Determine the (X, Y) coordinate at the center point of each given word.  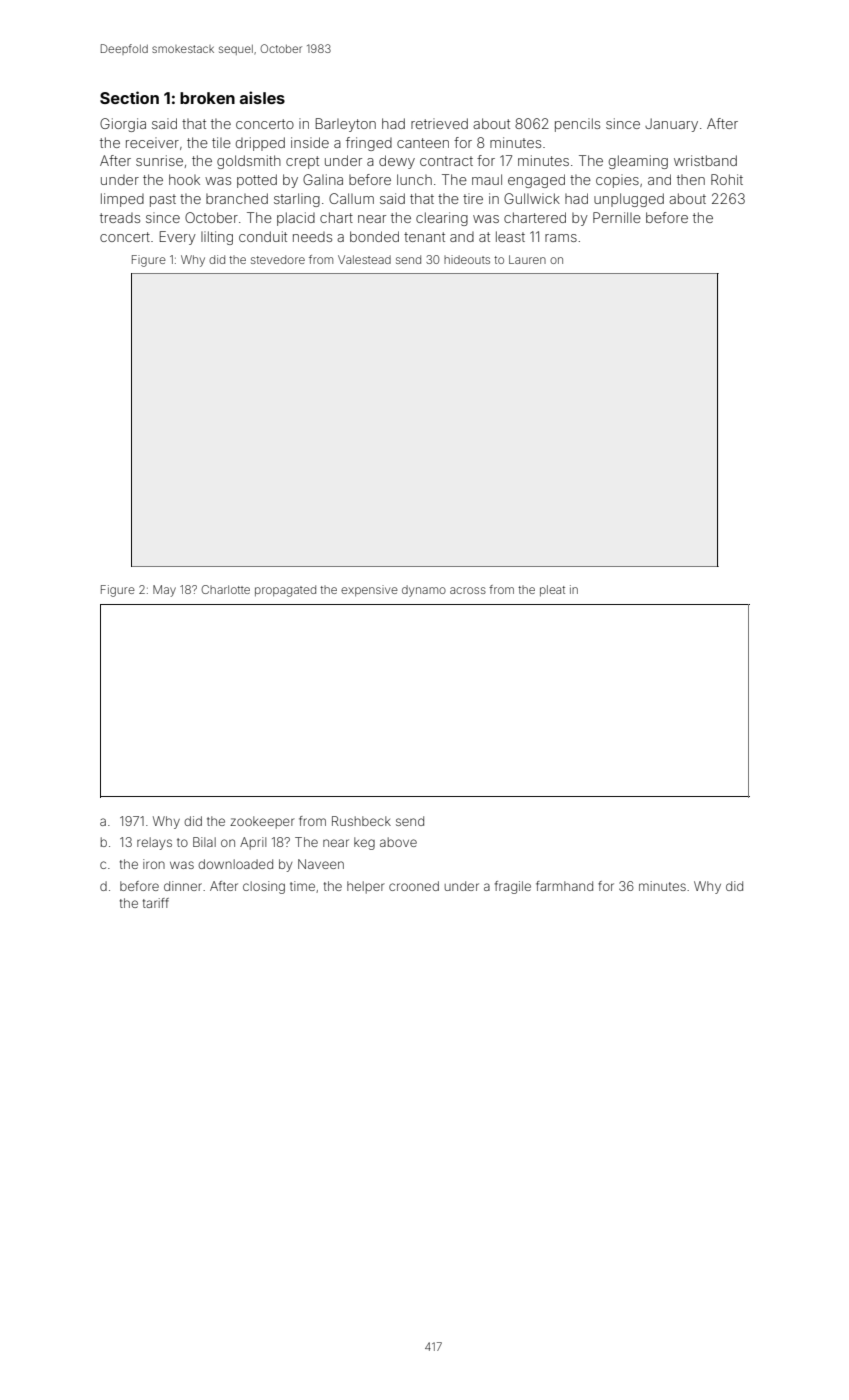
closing (264, 887)
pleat (552, 590)
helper (366, 887)
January (671, 125)
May (164, 591)
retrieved (439, 123)
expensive (369, 590)
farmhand (564, 886)
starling (297, 200)
